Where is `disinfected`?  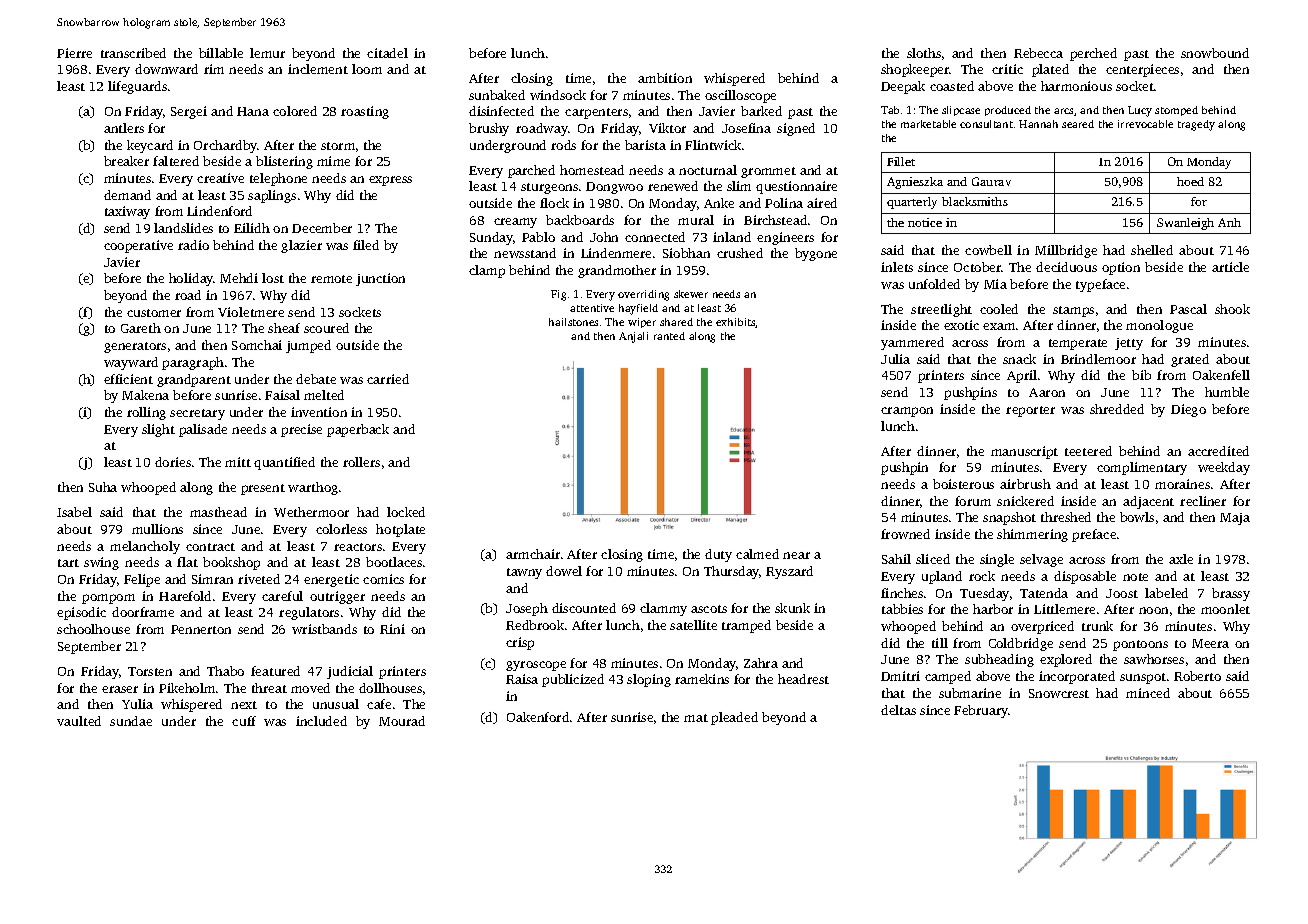 disinfected is located at coordinates (501, 111).
